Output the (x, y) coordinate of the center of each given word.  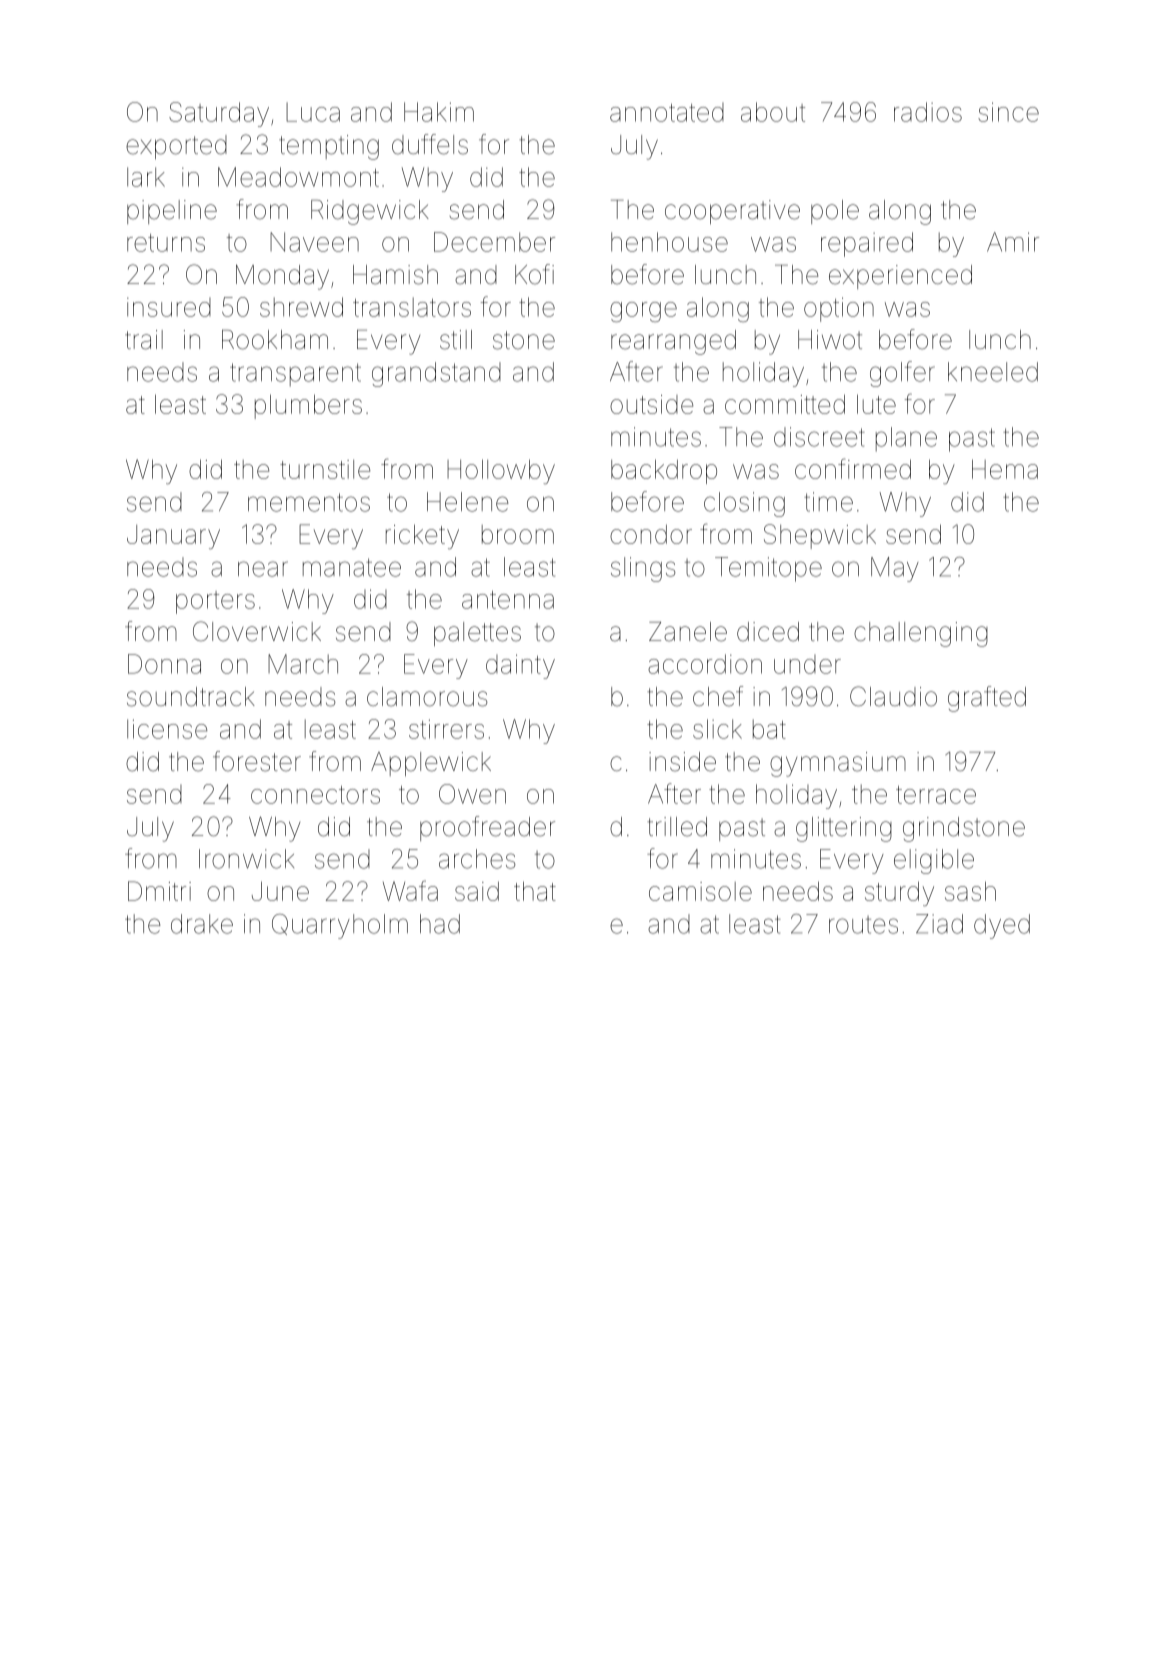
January (173, 537)
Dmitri (159, 891)
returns (166, 243)
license (167, 729)
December (494, 242)
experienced (900, 277)
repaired (867, 244)
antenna (508, 600)
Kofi (534, 274)
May (895, 569)
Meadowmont (298, 177)
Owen (472, 794)
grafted (987, 699)
